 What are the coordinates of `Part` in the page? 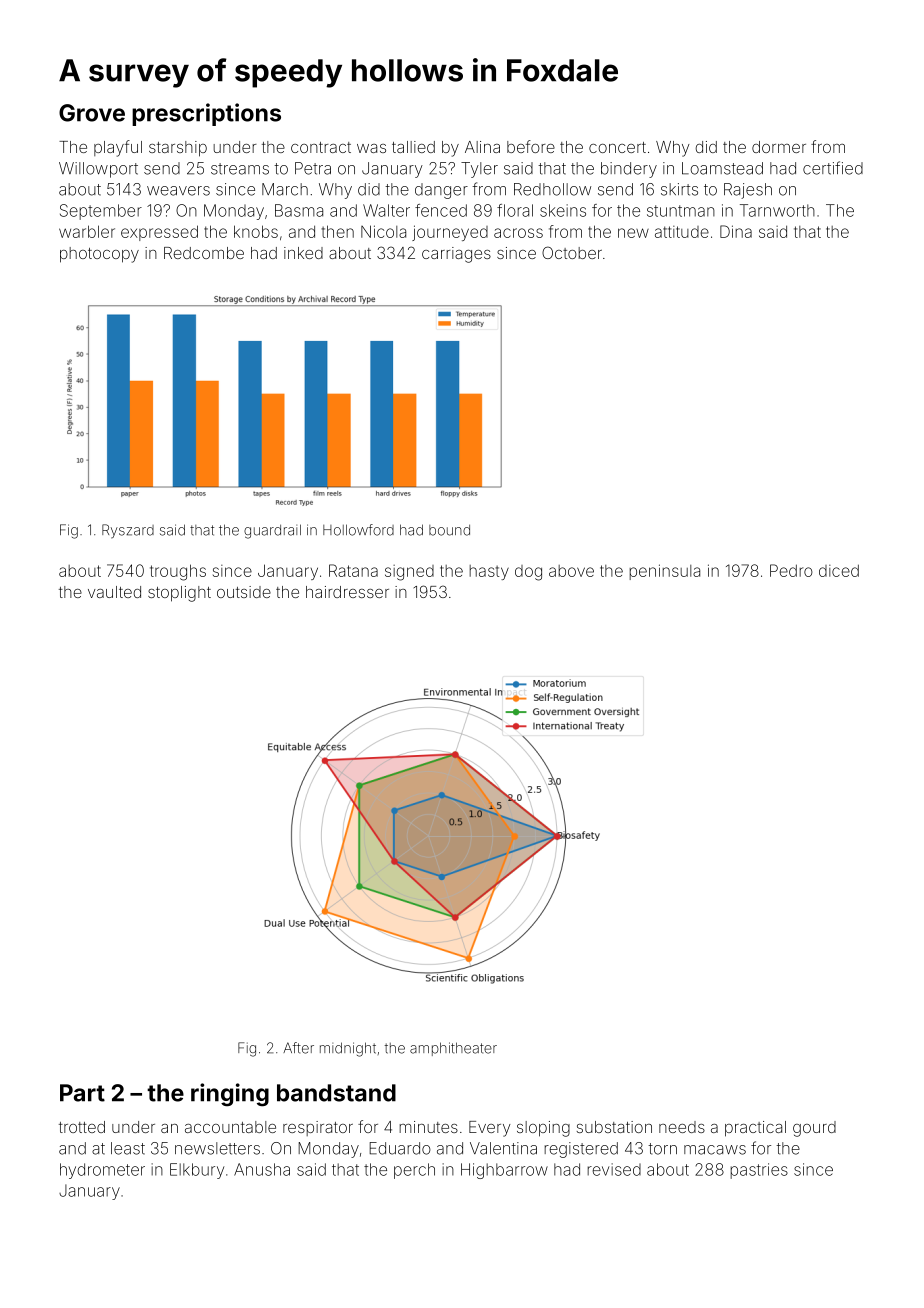 It's located at (82, 1093).
